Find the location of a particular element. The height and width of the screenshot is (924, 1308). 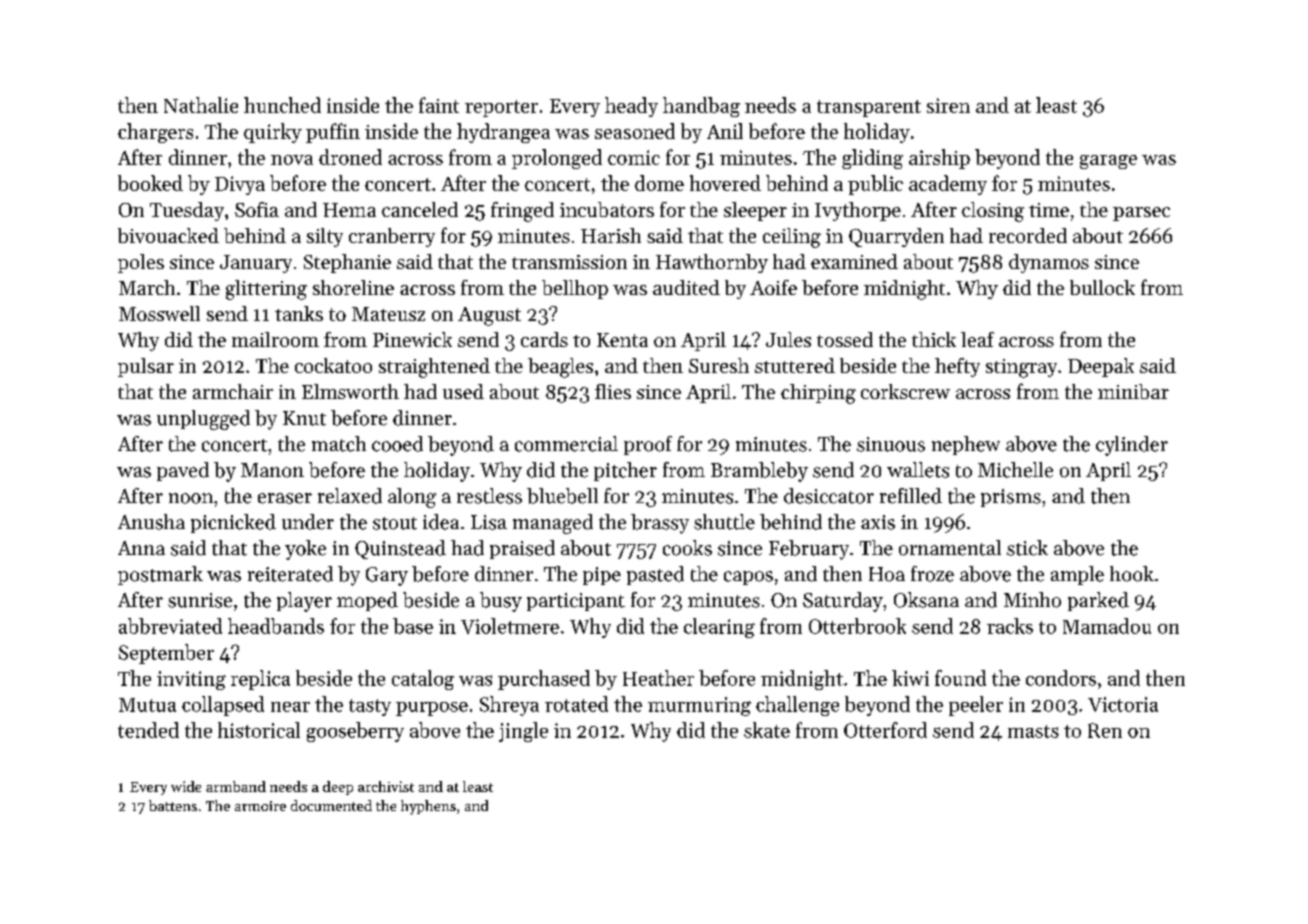

Shreya is located at coordinates (509, 706).
